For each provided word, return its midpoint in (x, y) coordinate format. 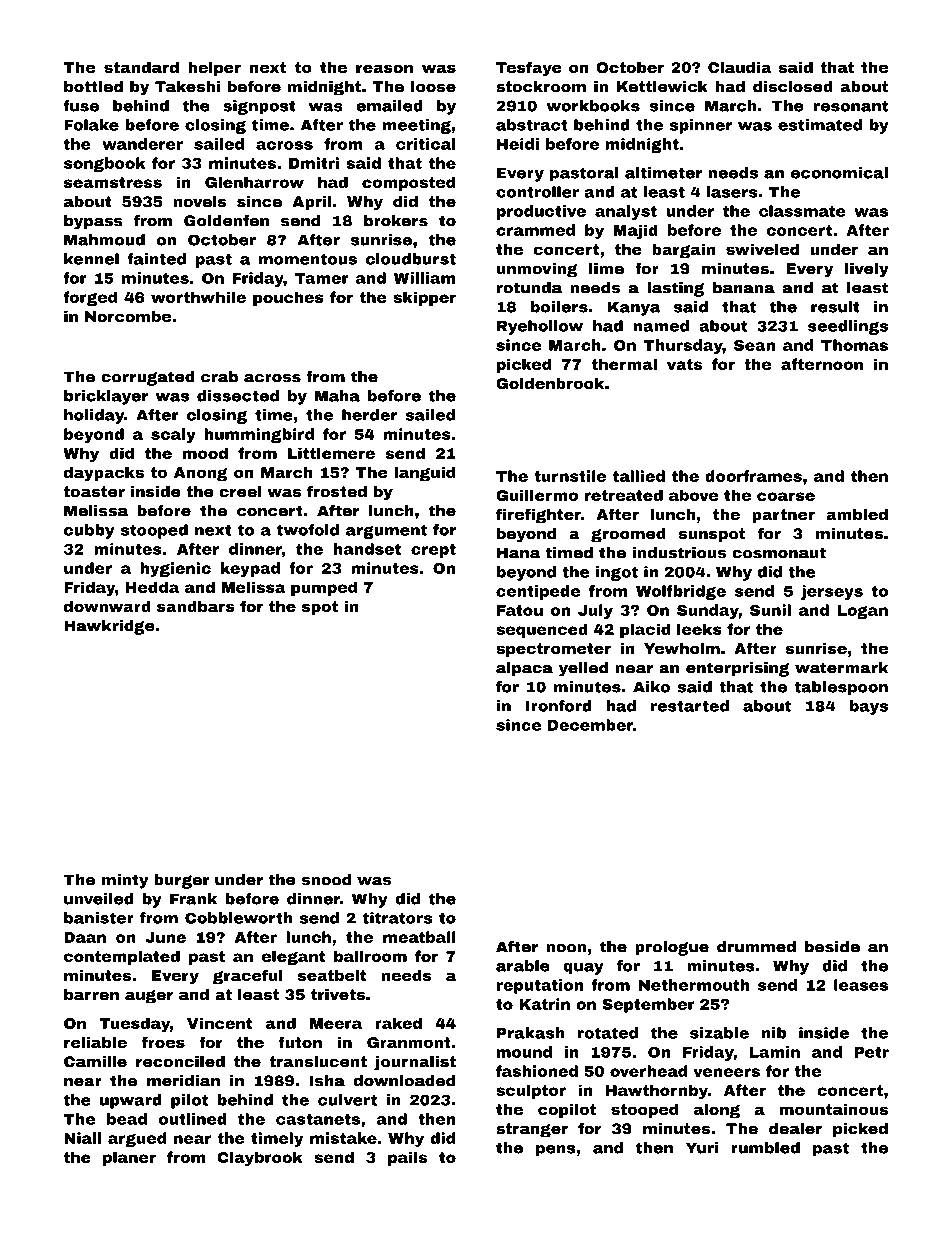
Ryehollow (540, 327)
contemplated (122, 957)
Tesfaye (529, 68)
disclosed (793, 87)
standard (141, 67)
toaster (94, 492)
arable (523, 966)
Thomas (854, 345)
